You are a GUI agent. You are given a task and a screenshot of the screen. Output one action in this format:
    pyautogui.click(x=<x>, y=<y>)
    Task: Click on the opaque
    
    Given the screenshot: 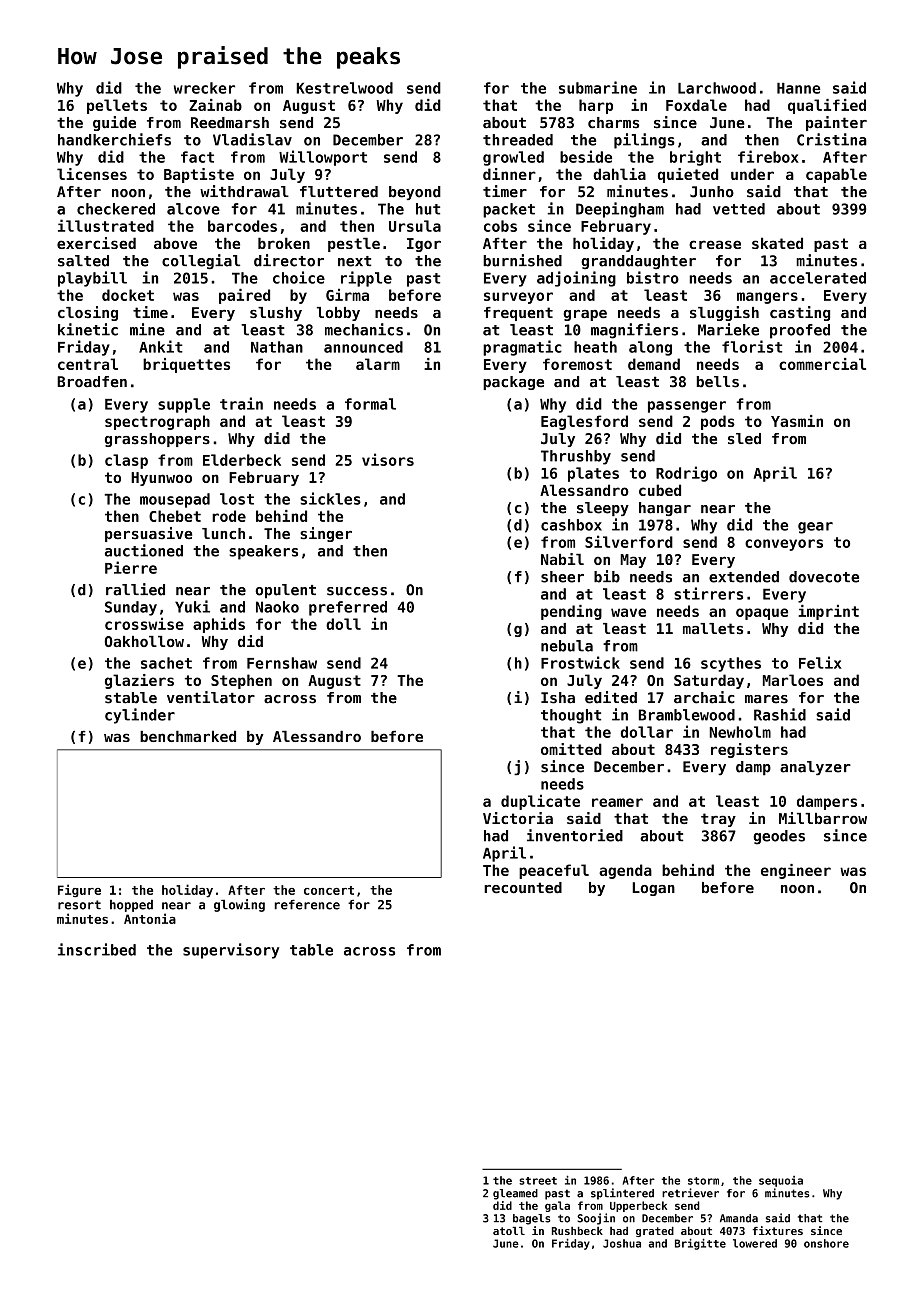 What is the action you would take?
    pyautogui.click(x=762, y=614)
